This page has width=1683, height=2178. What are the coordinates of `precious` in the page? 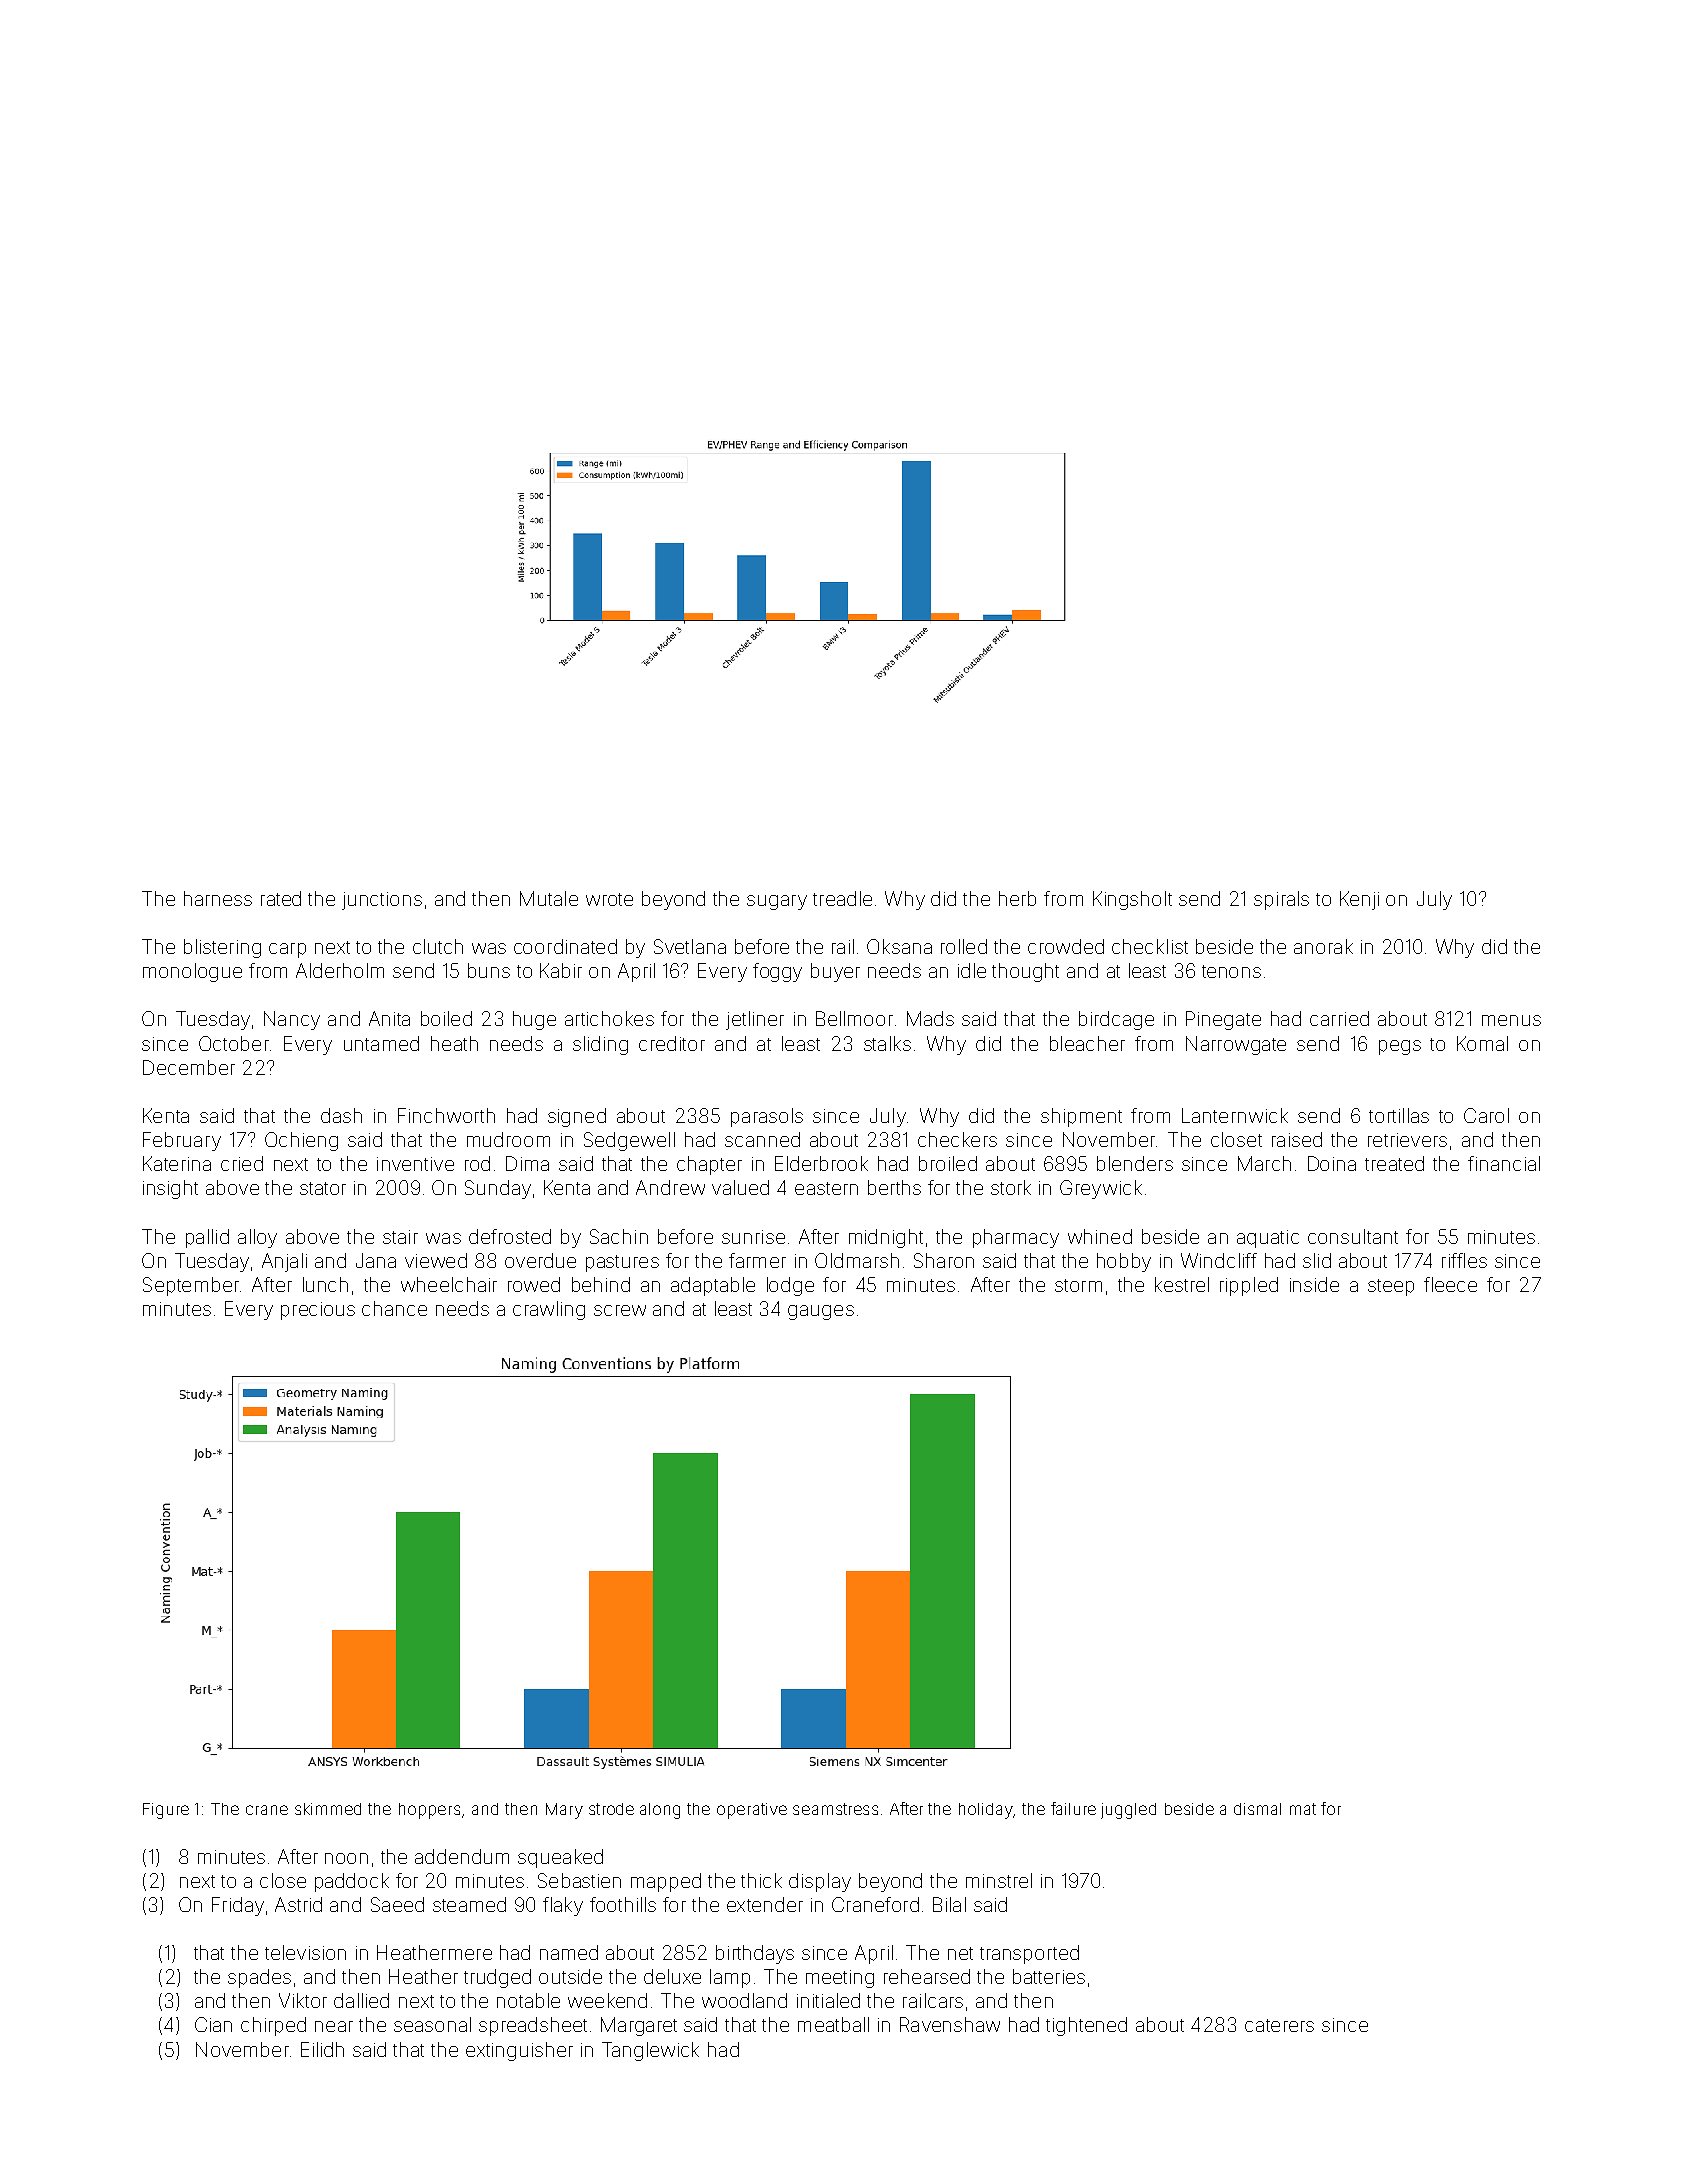 It's located at (318, 1311).
